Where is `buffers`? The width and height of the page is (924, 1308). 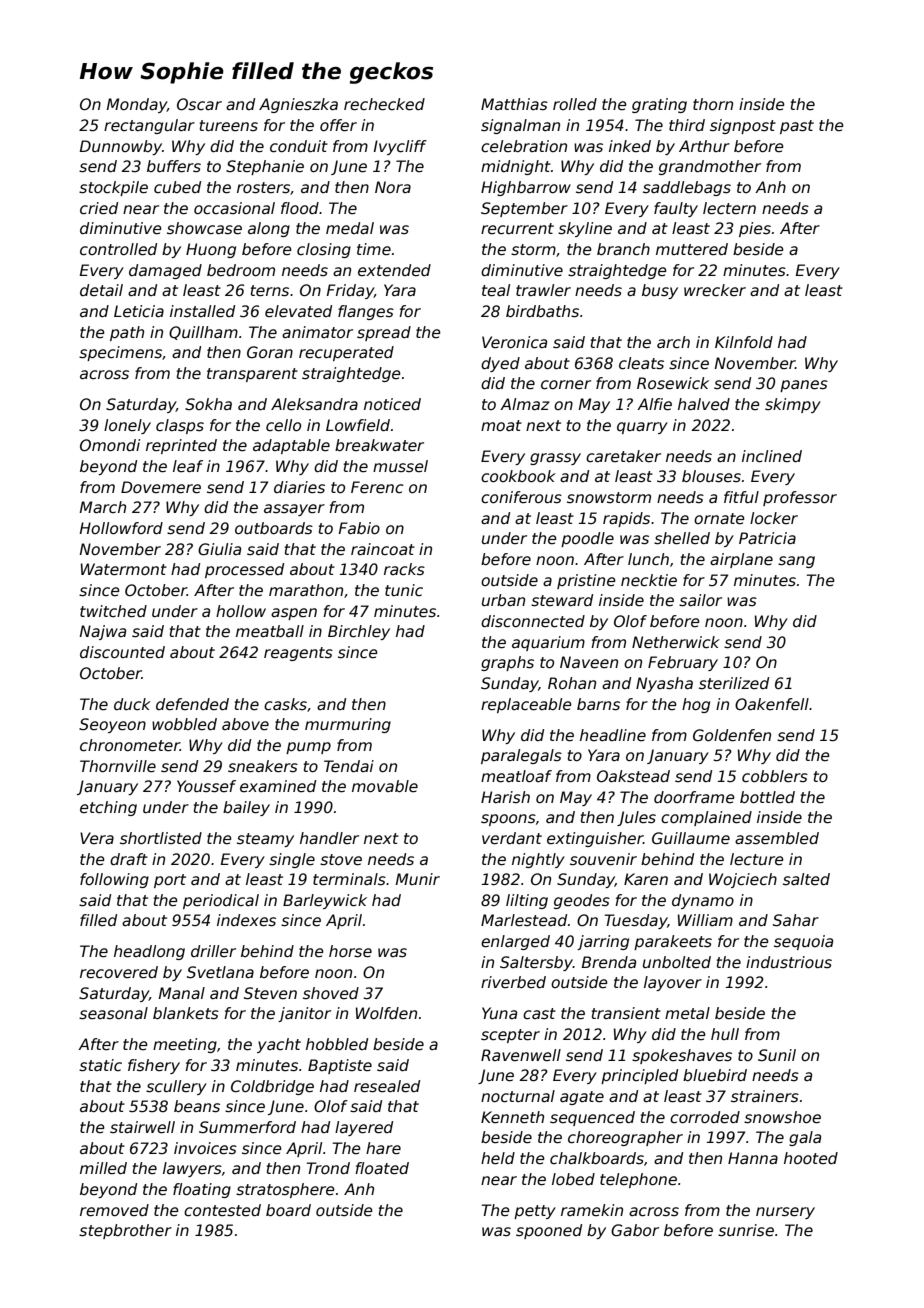 buffers is located at coordinates (174, 166).
